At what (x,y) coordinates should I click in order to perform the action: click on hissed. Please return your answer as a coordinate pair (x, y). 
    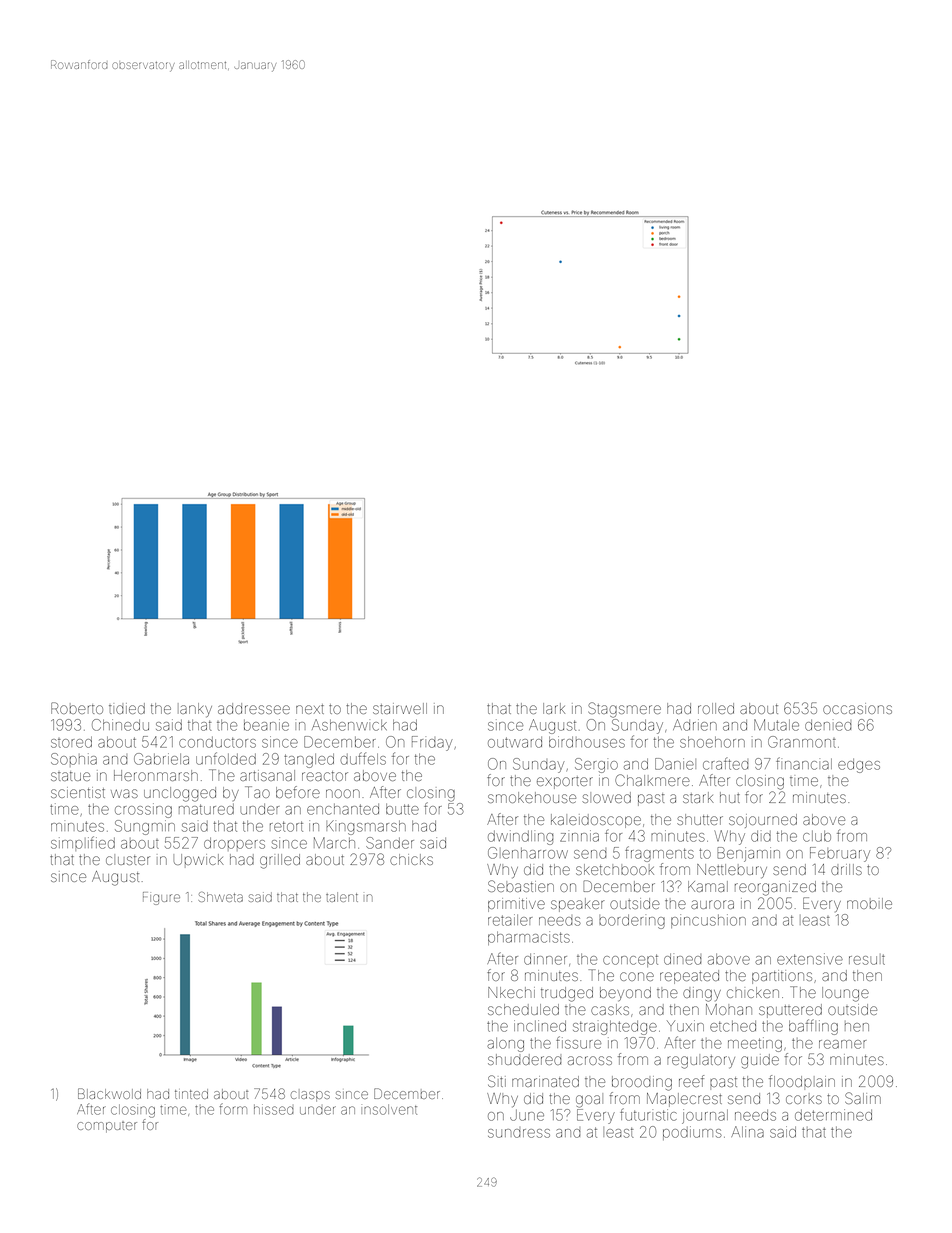
    Looking at the image, I should click on (274, 1109).
